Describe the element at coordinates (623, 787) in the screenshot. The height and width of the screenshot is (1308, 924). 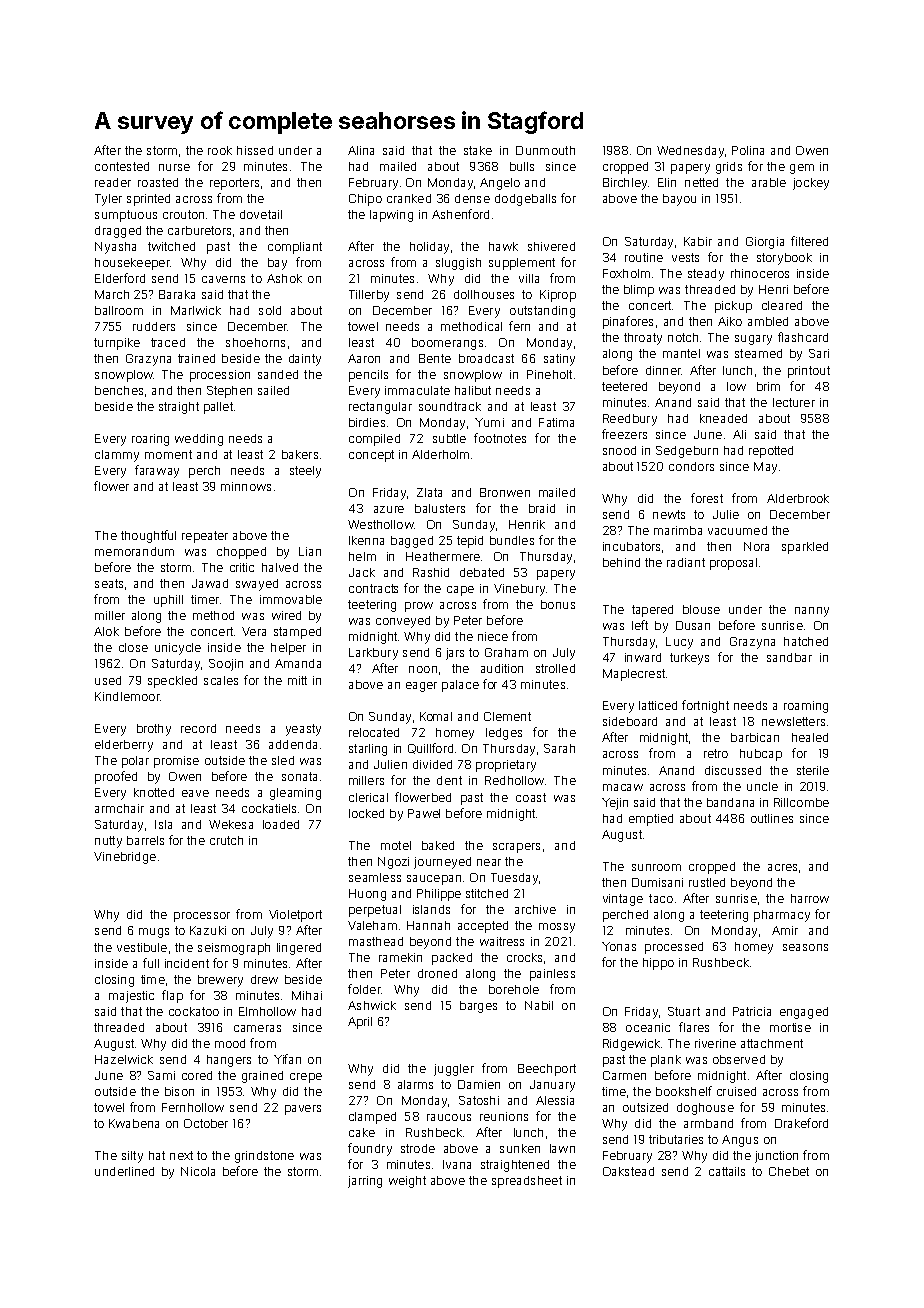
I see `macaw` at that location.
